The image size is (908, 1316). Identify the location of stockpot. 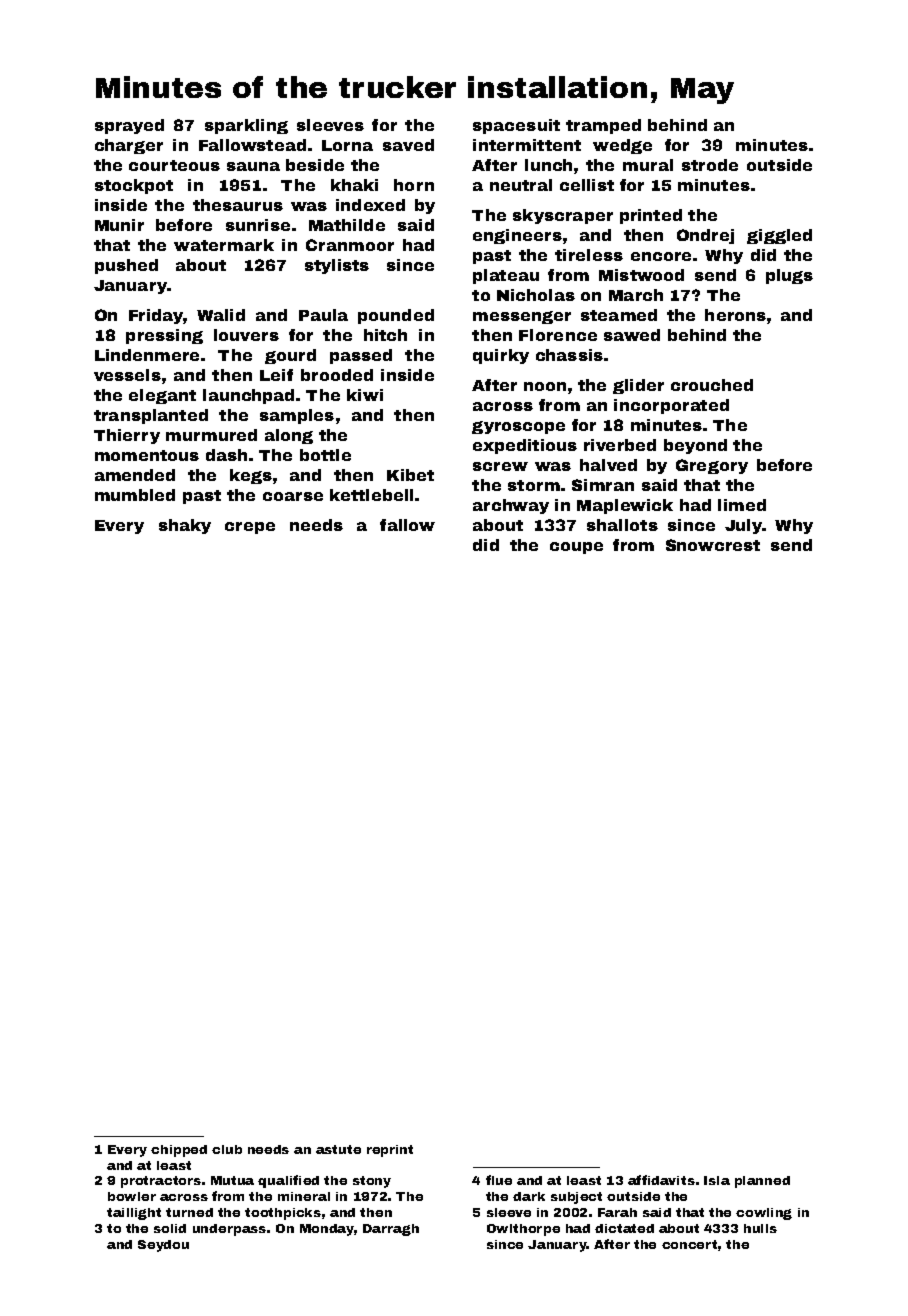
(134, 186).
